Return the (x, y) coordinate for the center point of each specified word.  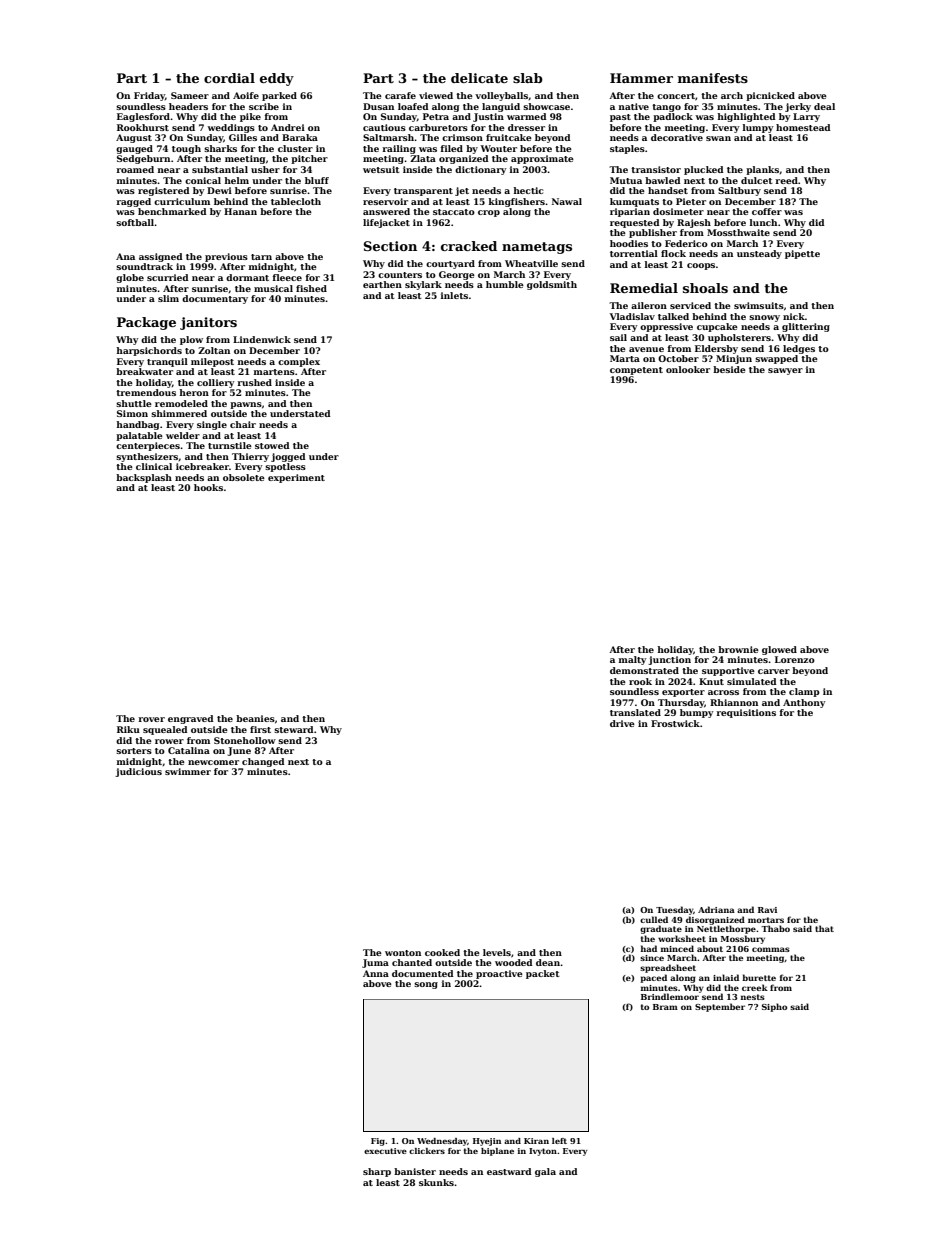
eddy (277, 79)
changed (263, 762)
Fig (378, 1142)
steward (294, 729)
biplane (497, 1152)
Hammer (641, 78)
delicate (479, 78)
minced (677, 948)
